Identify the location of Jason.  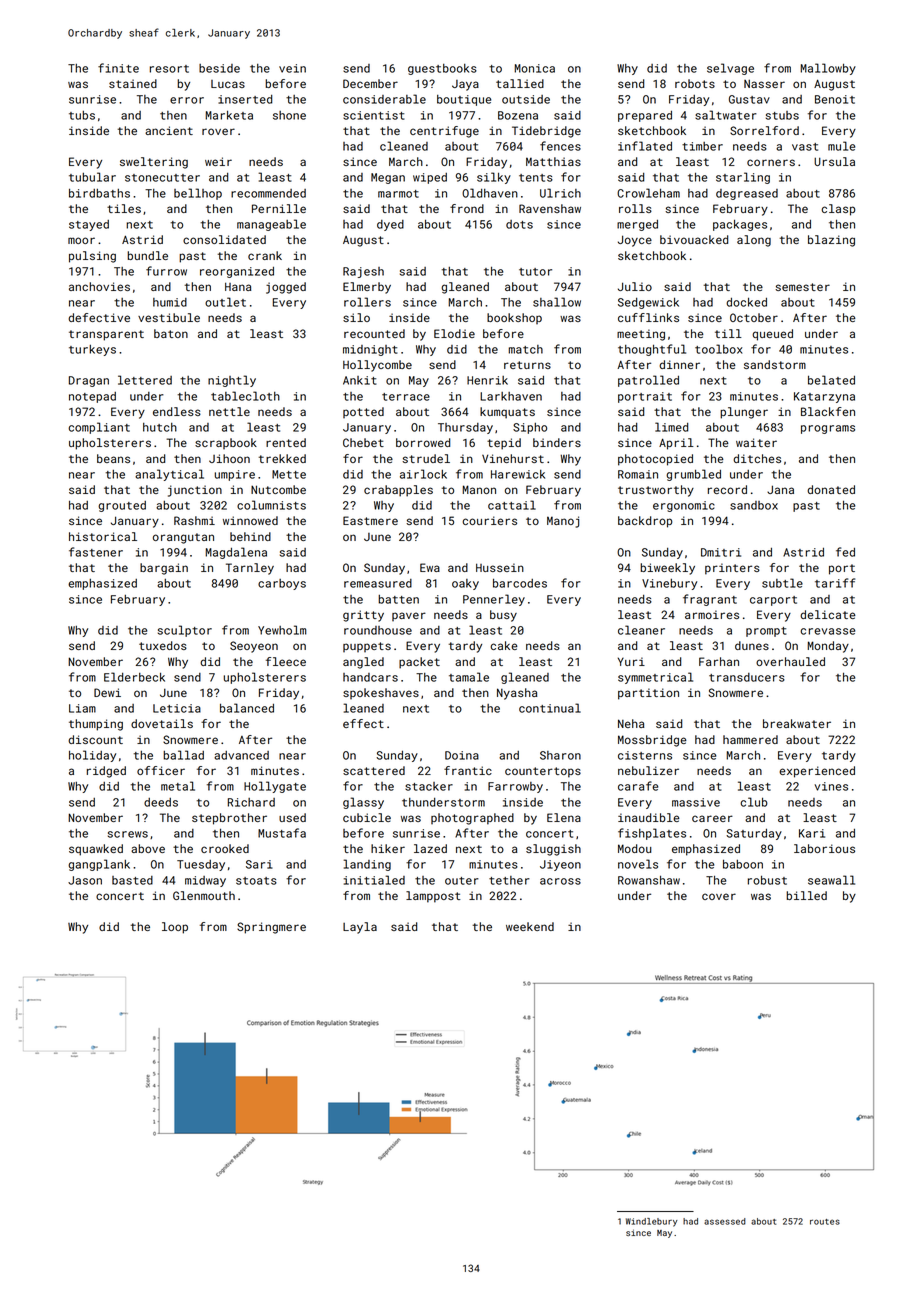
(85, 880).
